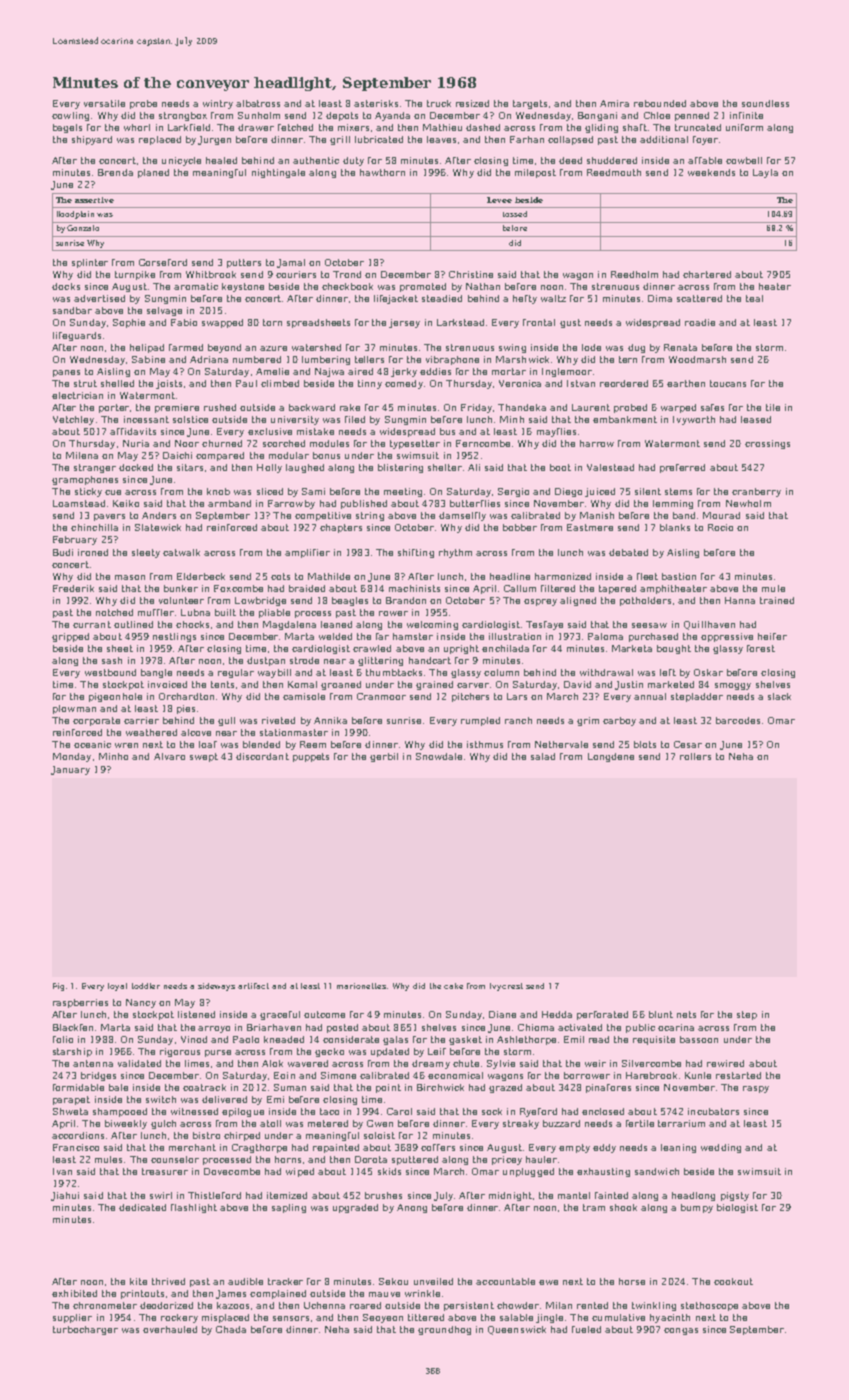 This image has width=849, height=1400. I want to click on vibraphone, so click(452, 360).
